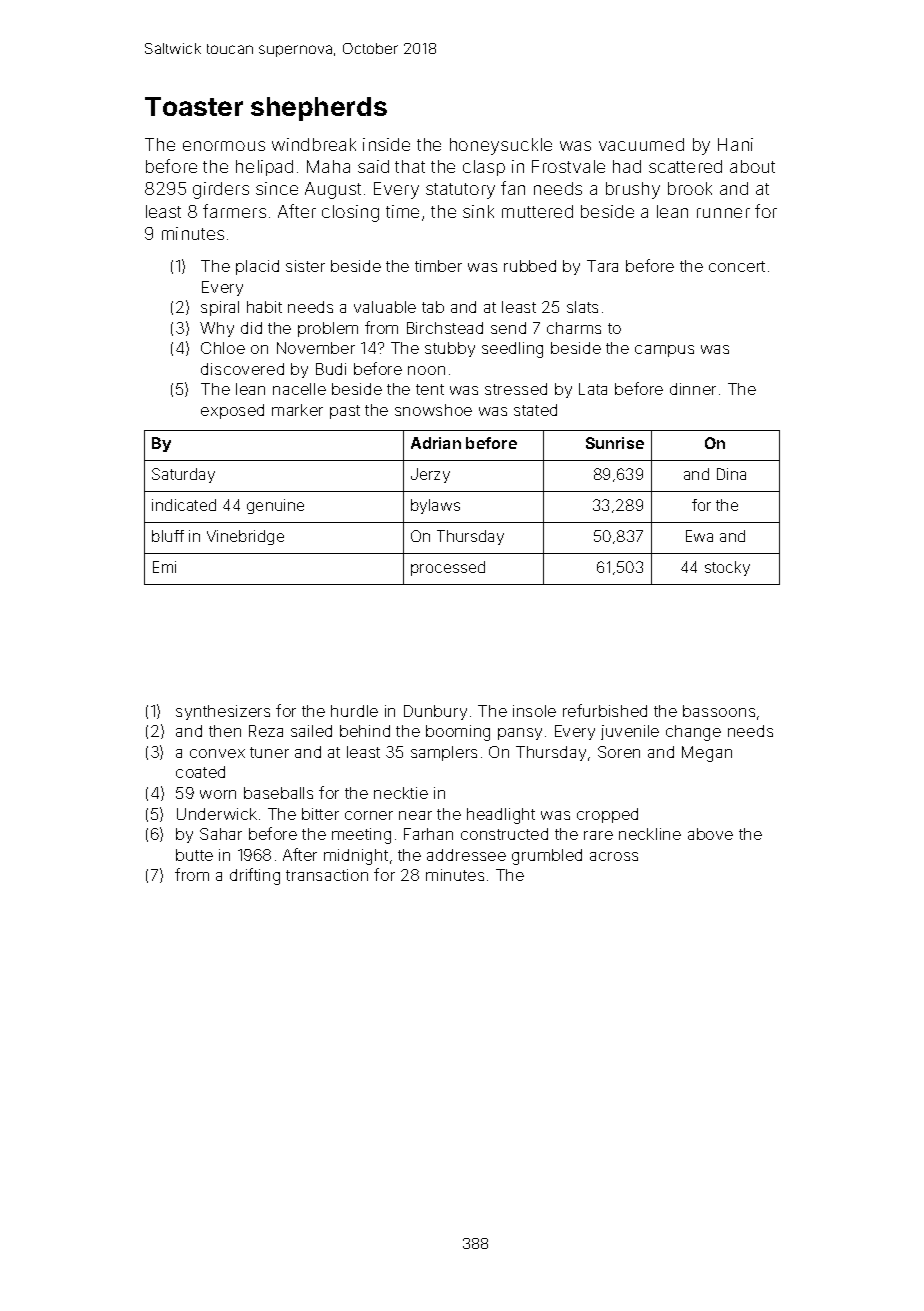  Describe the element at coordinates (354, 711) in the screenshot. I see `hurdle` at that location.
